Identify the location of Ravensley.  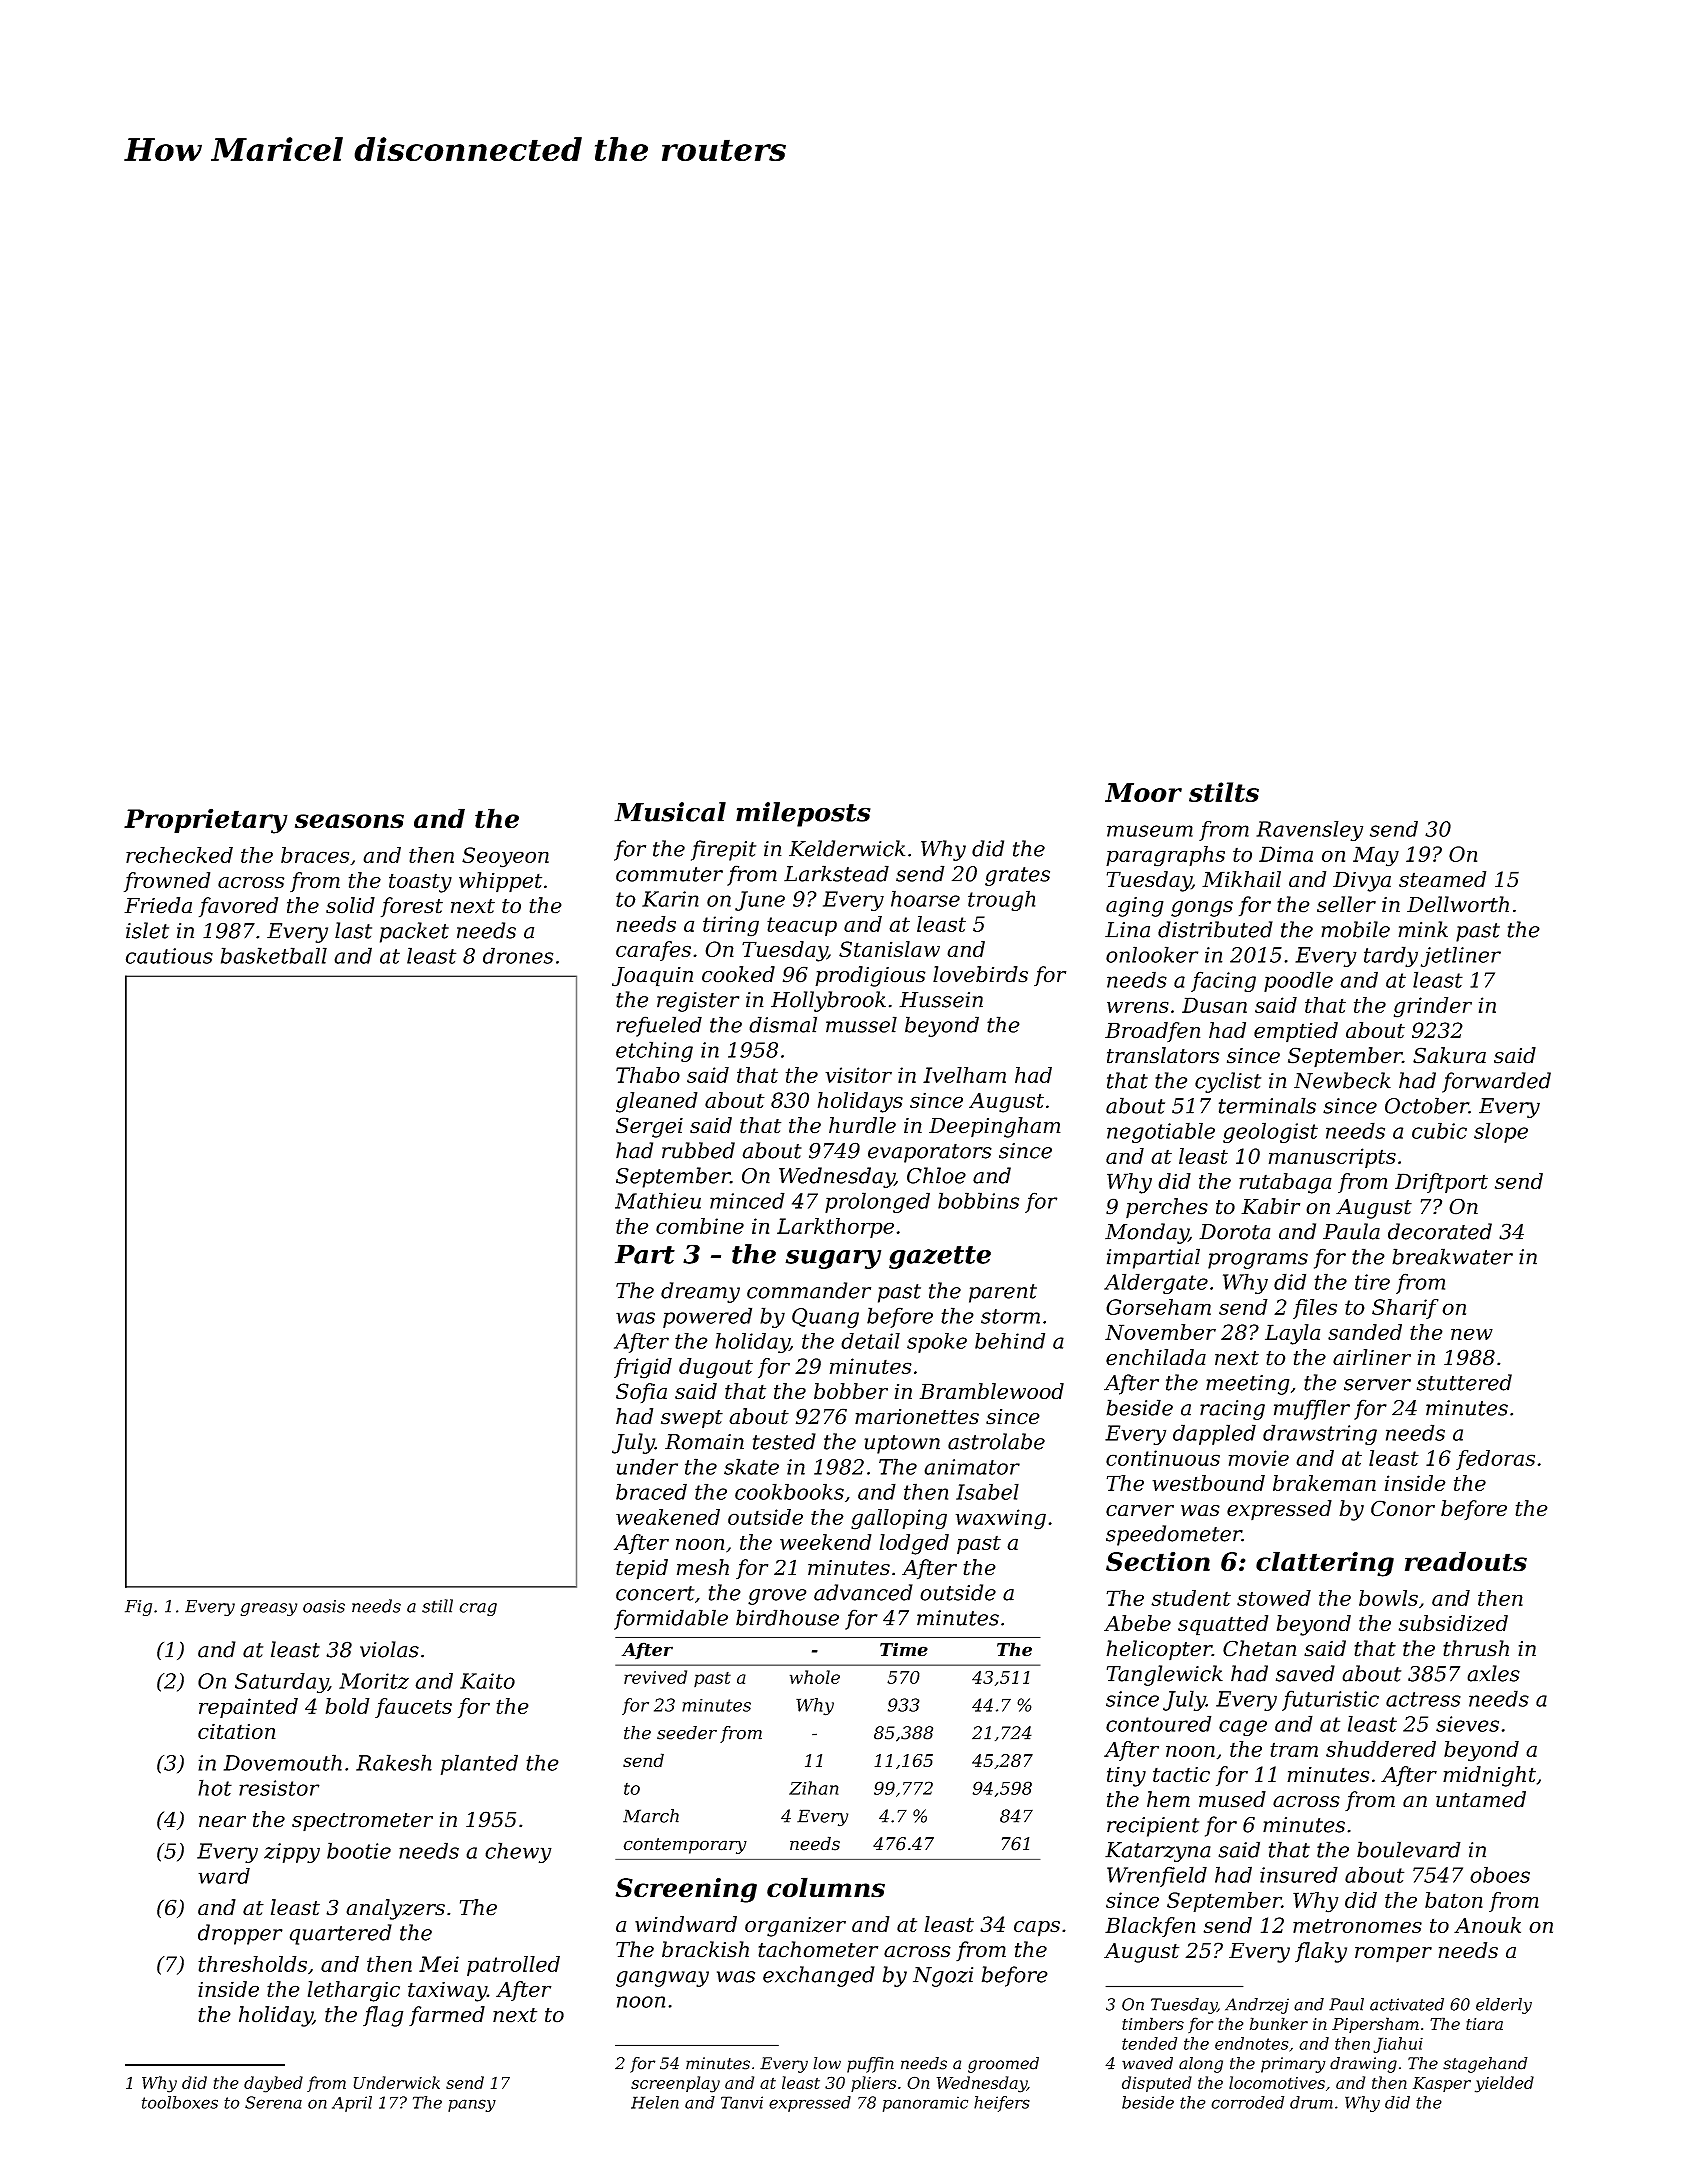
(1309, 831).
